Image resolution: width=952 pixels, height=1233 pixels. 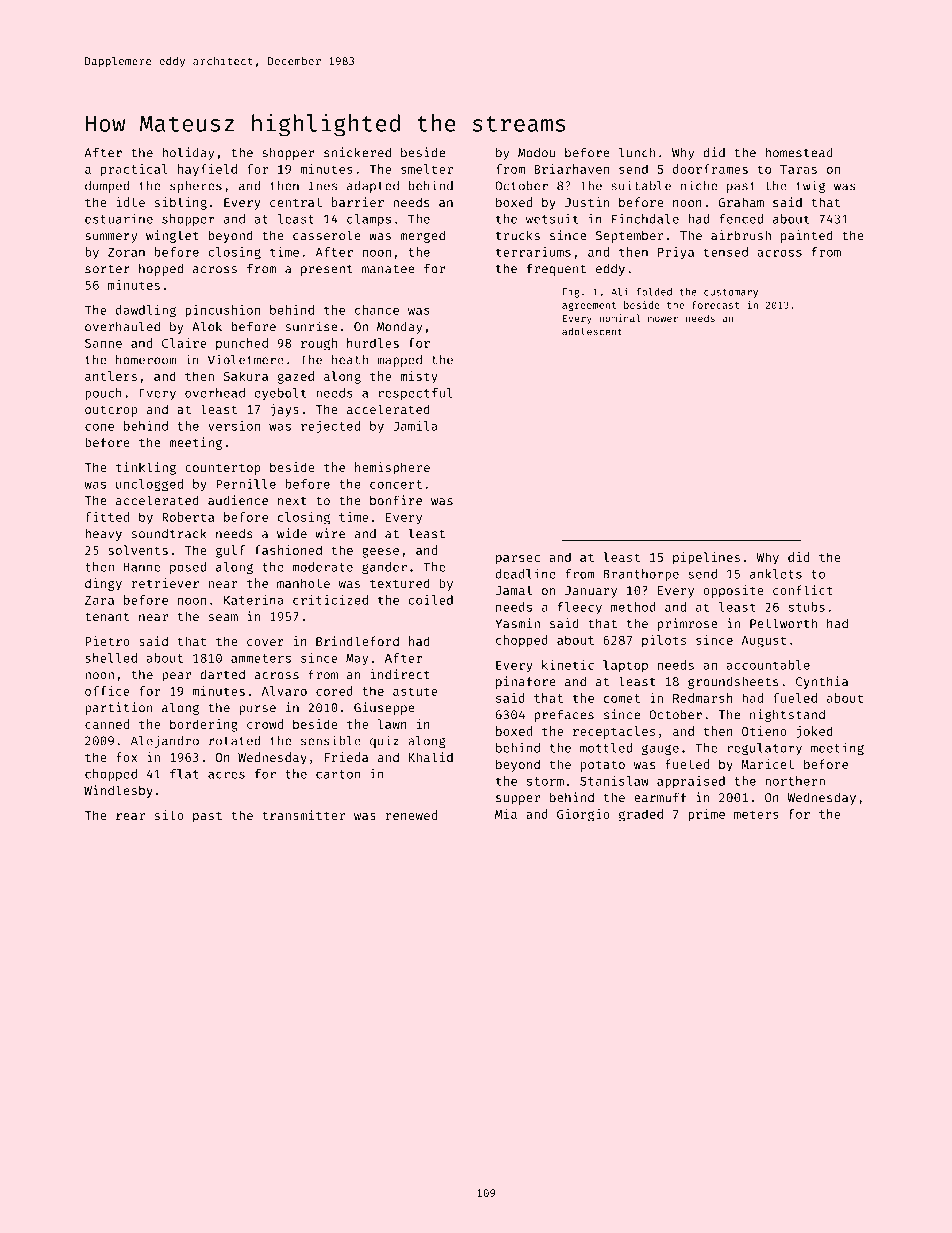 I want to click on silo, so click(x=169, y=815).
